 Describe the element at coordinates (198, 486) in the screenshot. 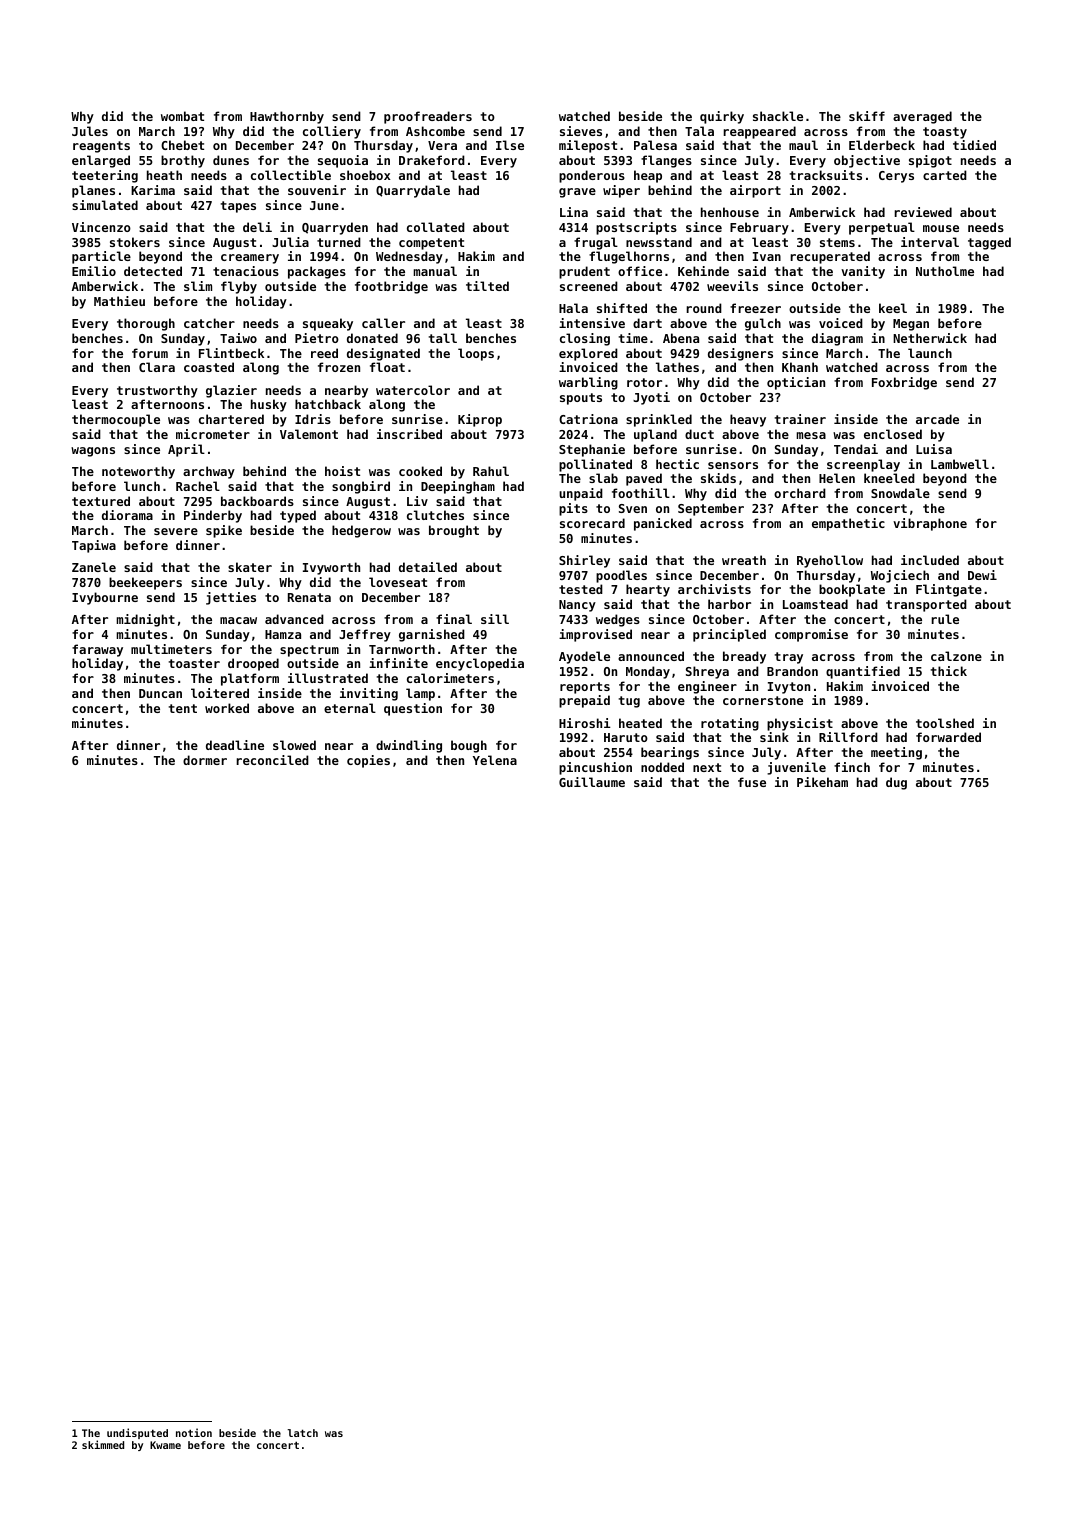

I see `Rachel` at that location.
